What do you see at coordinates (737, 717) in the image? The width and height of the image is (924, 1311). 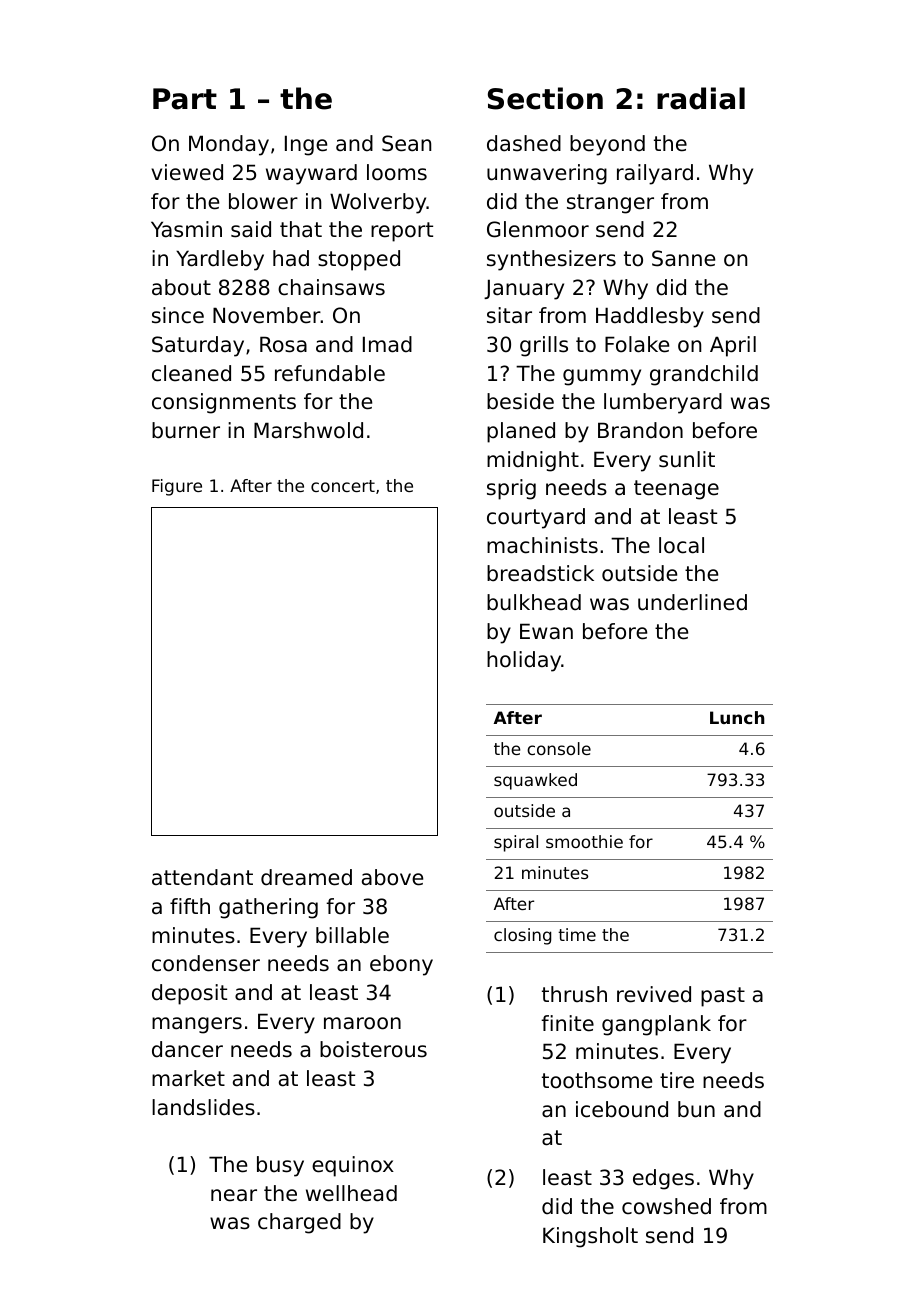 I see `Lunch` at bounding box center [737, 717].
